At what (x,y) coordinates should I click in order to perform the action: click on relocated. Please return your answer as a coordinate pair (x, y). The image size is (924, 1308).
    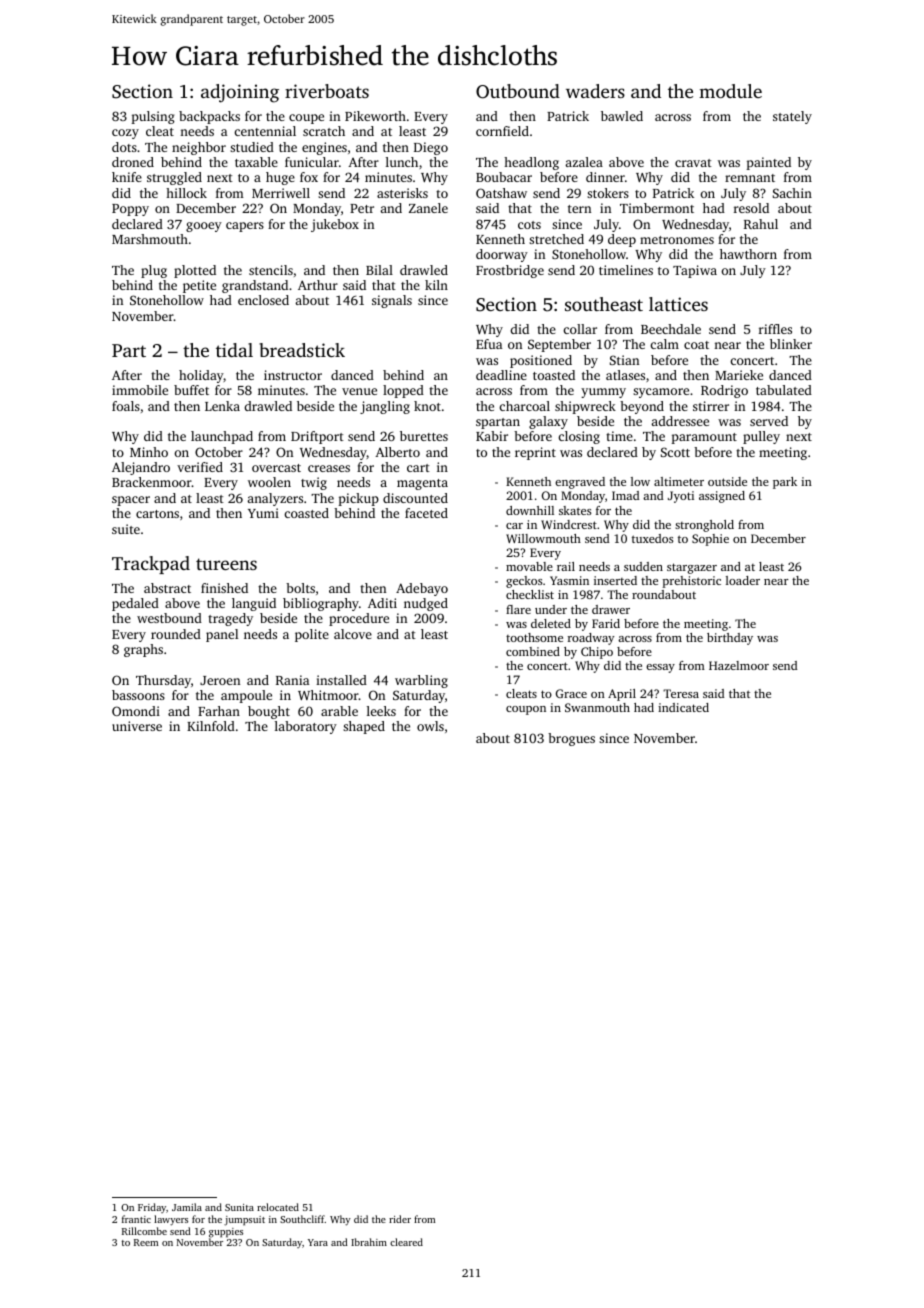
    Looking at the image, I should click on (278, 1207).
